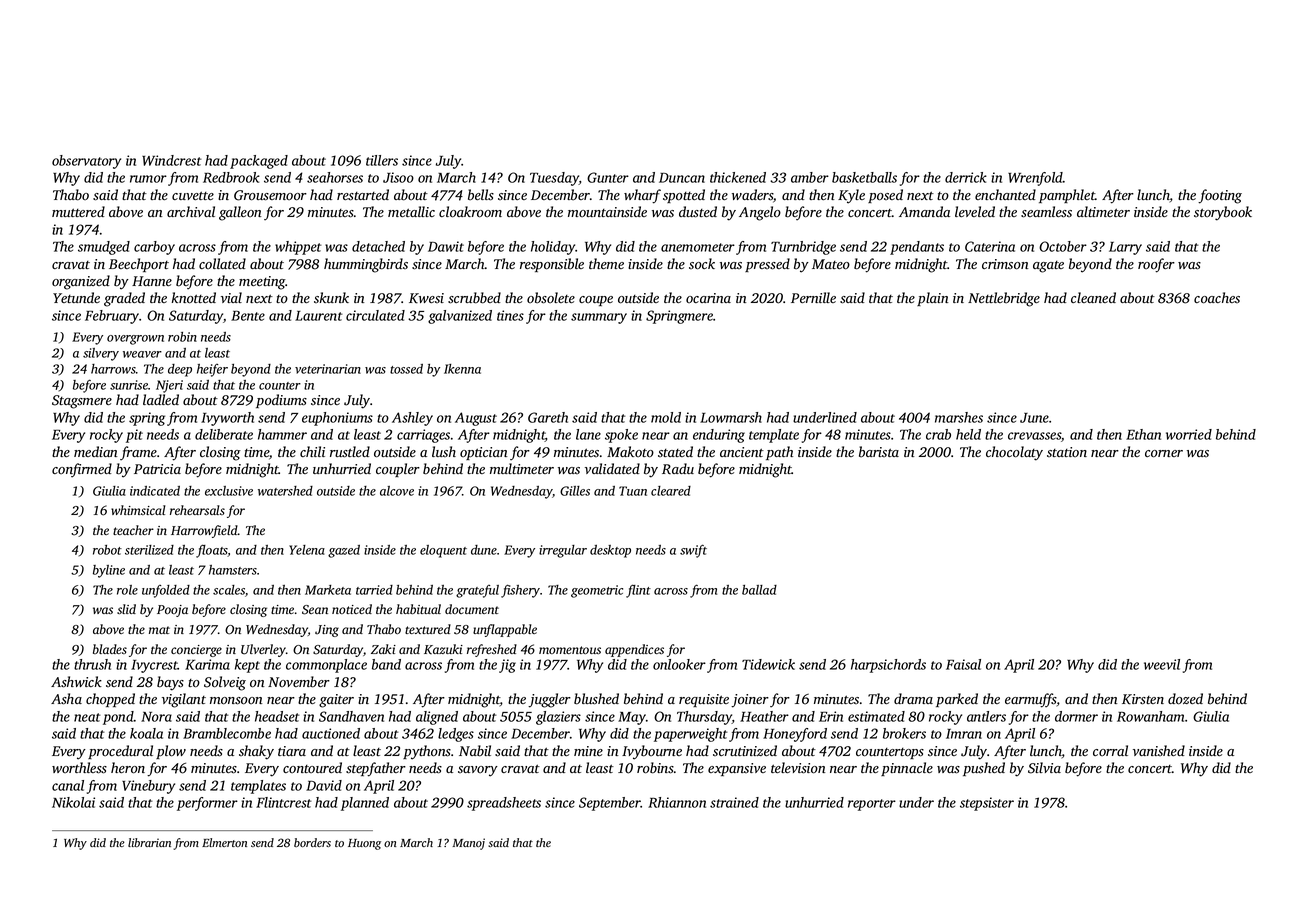 The height and width of the screenshot is (924, 1308). What do you see at coordinates (86, 162) in the screenshot?
I see `observatory` at bounding box center [86, 162].
